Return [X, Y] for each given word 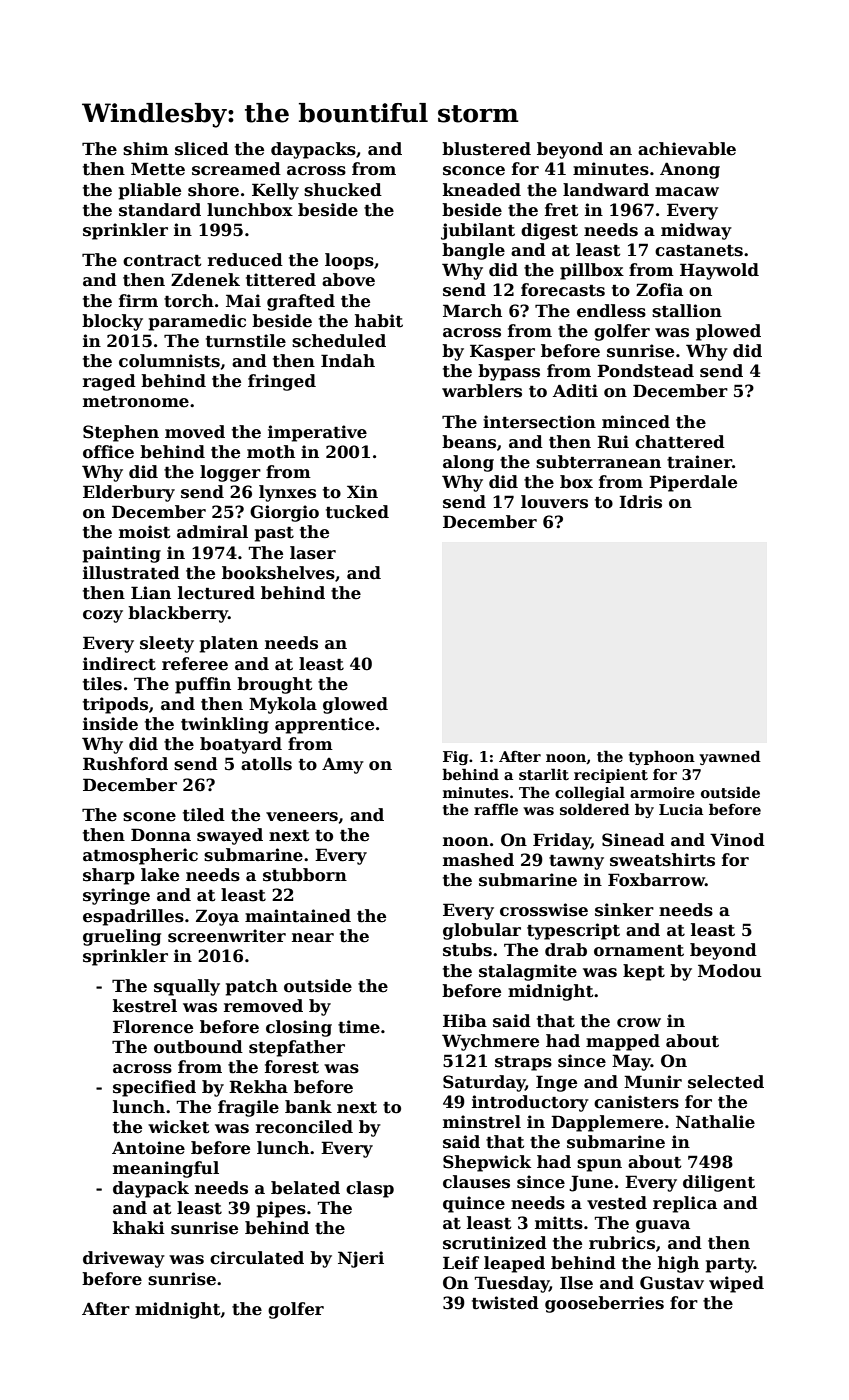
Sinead [633, 840]
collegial [590, 793]
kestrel [145, 1006]
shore [213, 190]
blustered [486, 149]
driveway [124, 1259]
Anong [690, 170]
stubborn [305, 875]
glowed [355, 705]
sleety [167, 644]
